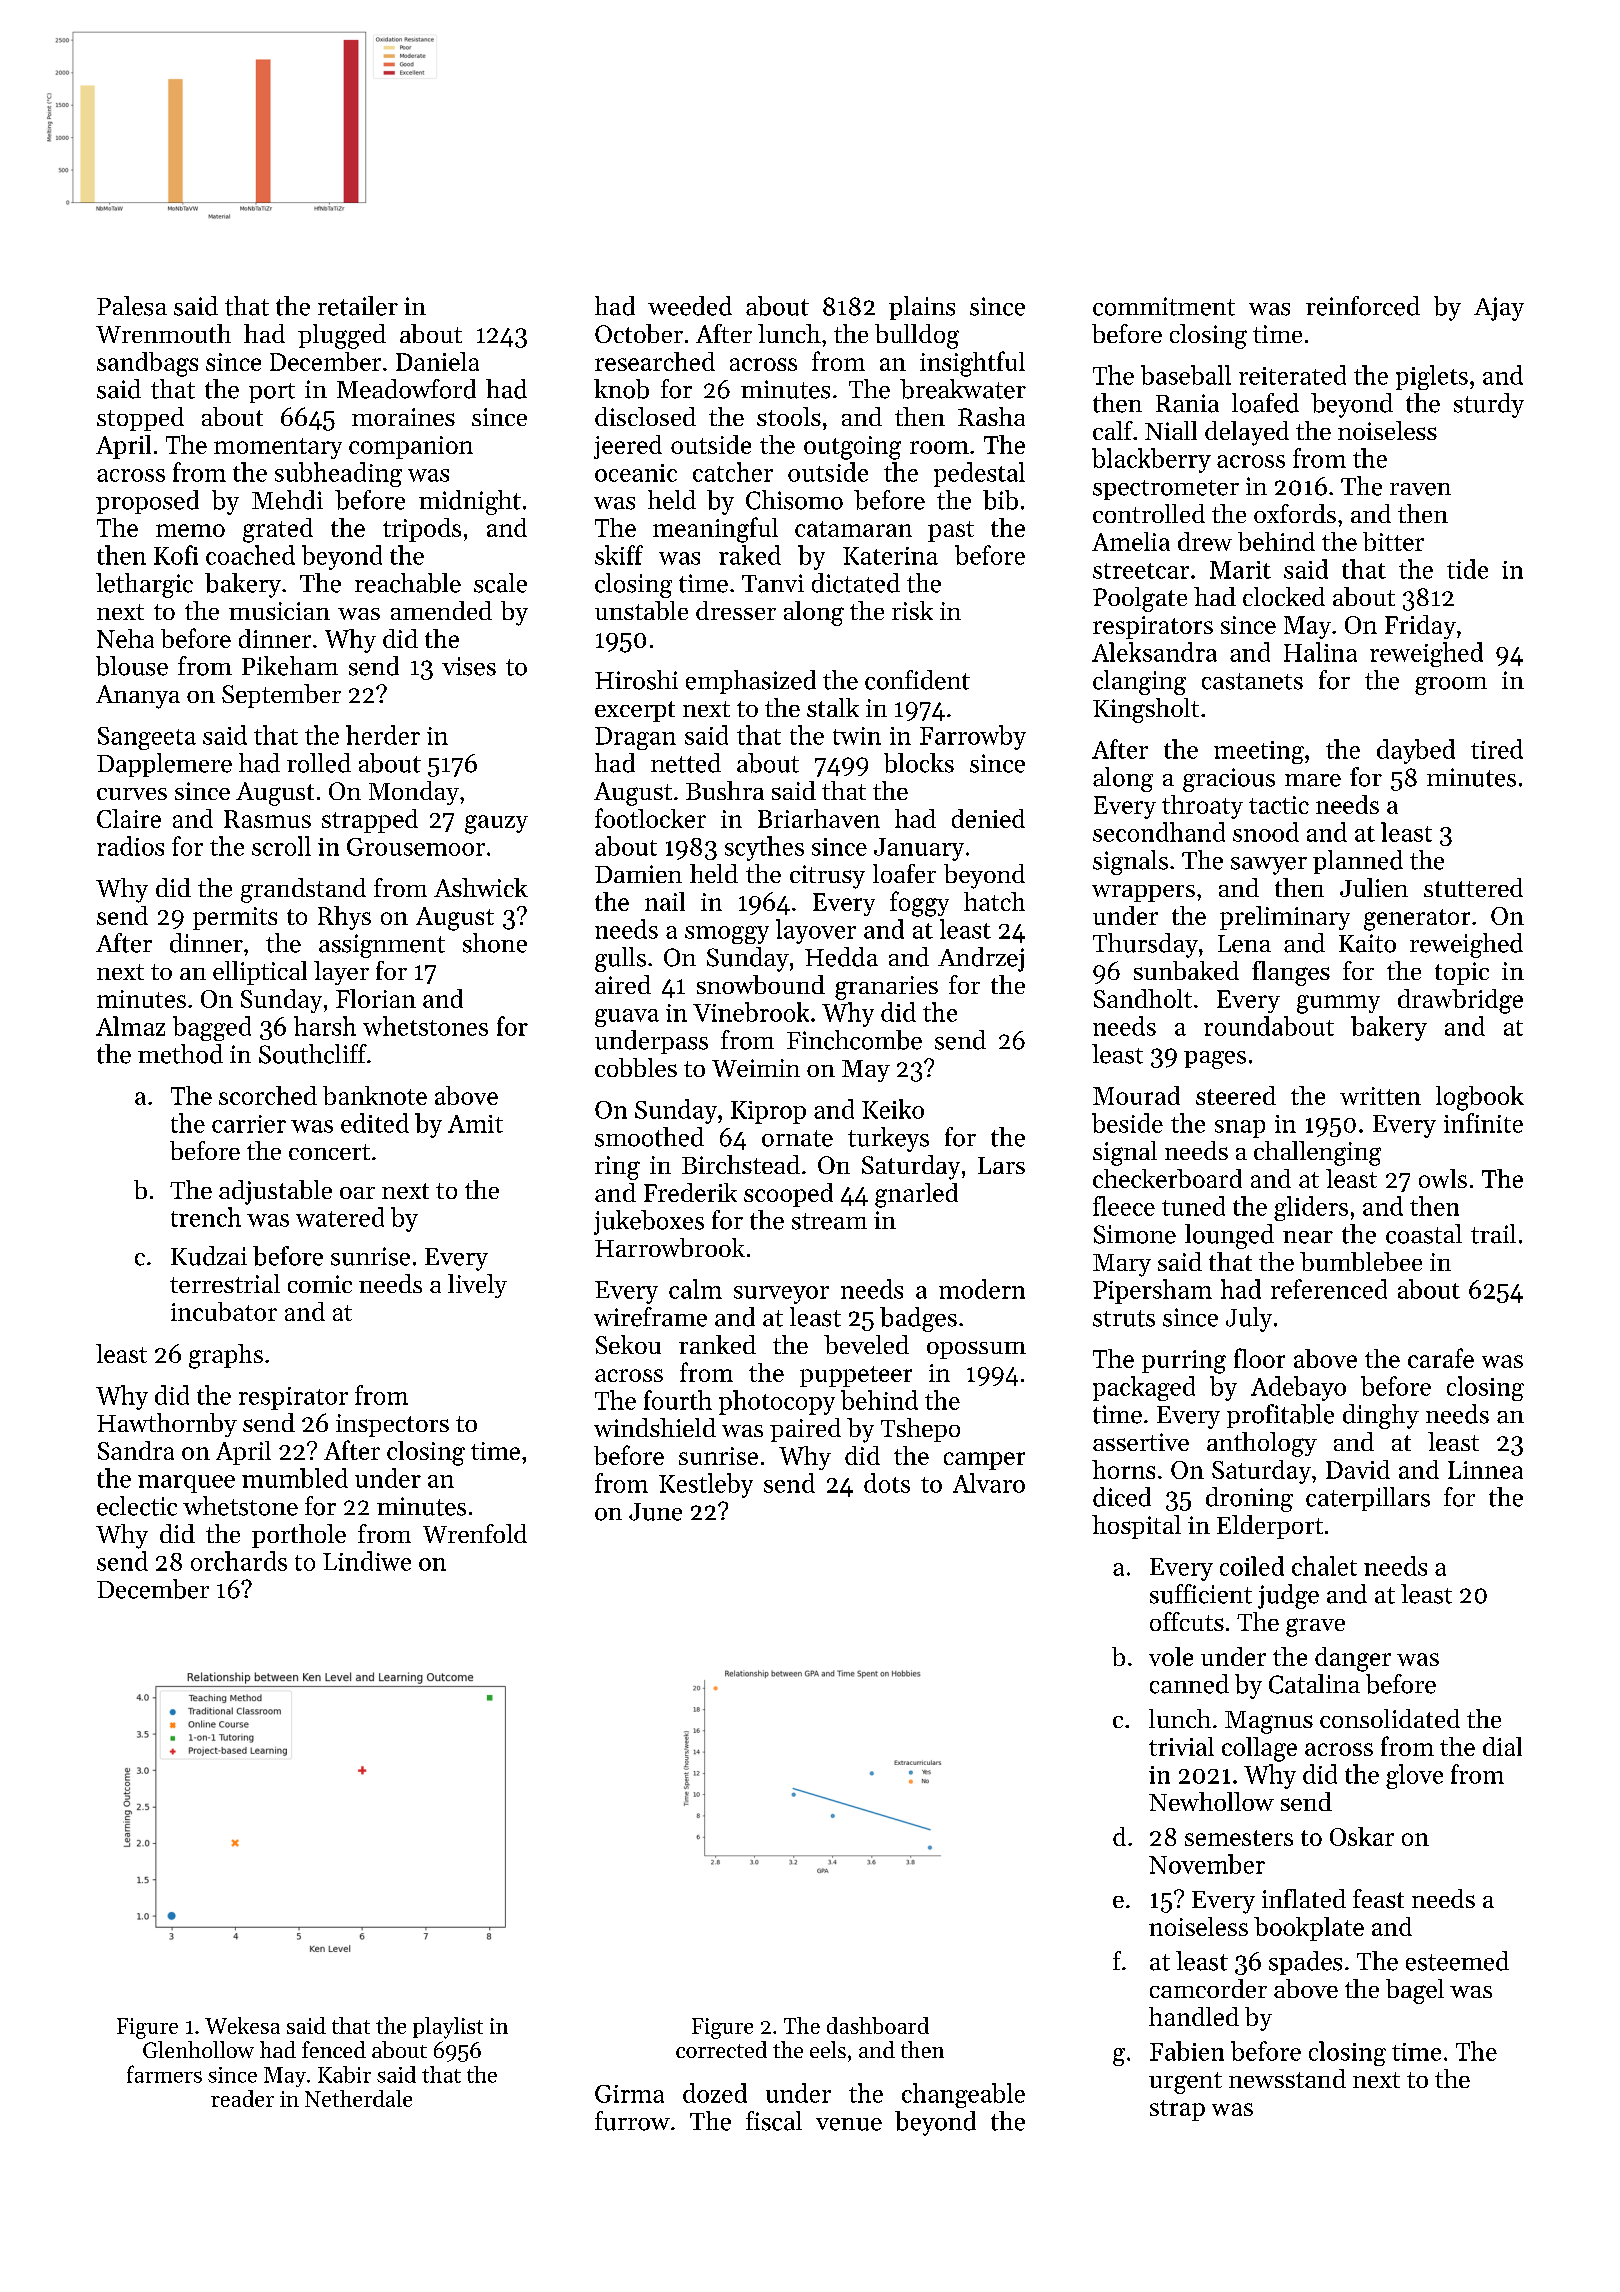 The height and width of the screenshot is (2292, 1620). What do you see at coordinates (695, 1289) in the screenshot?
I see `calm` at bounding box center [695, 1289].
